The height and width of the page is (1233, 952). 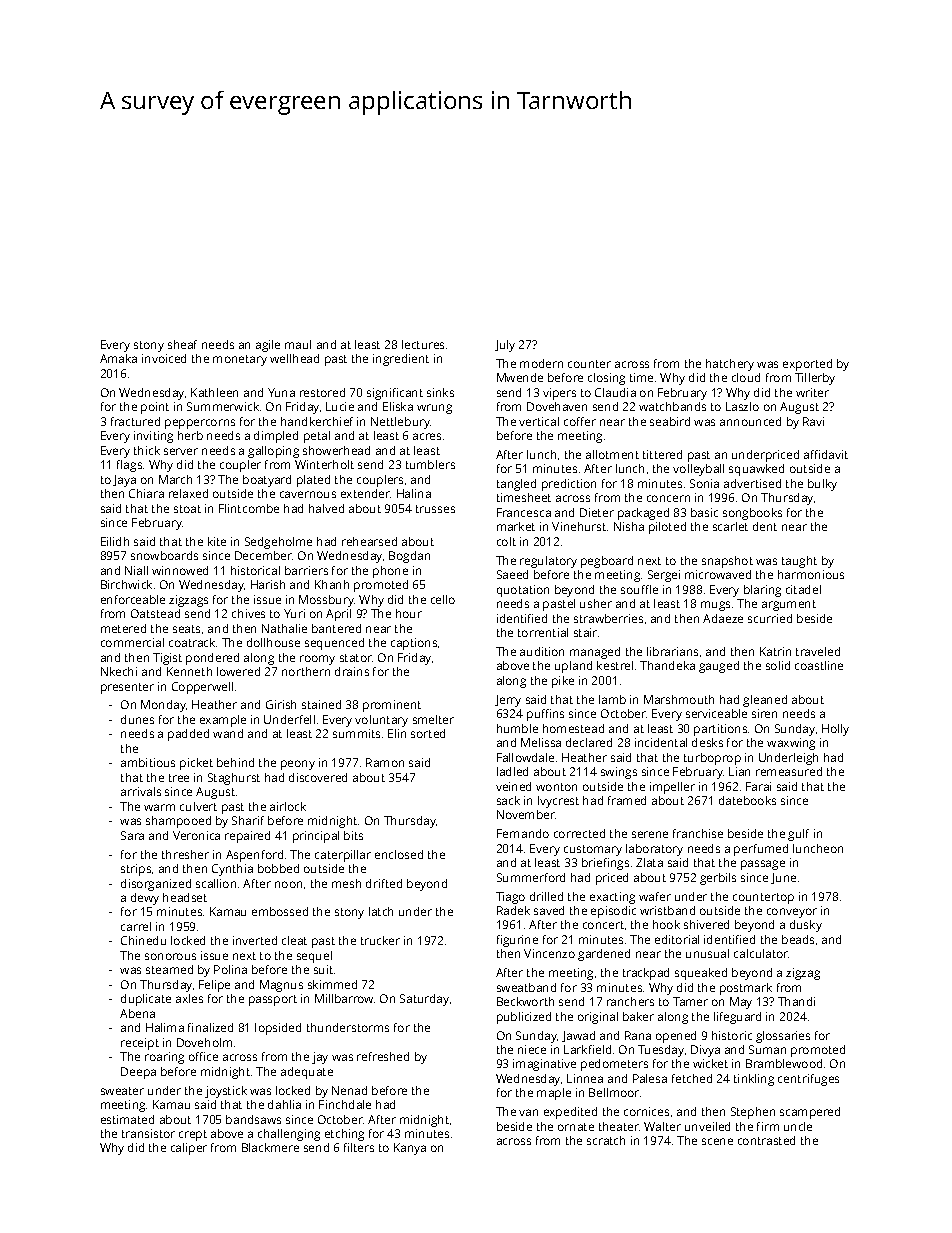 What do you see at coordinates (186, 629) in the page?
I see `seats` at bounding box center [186, 629].
